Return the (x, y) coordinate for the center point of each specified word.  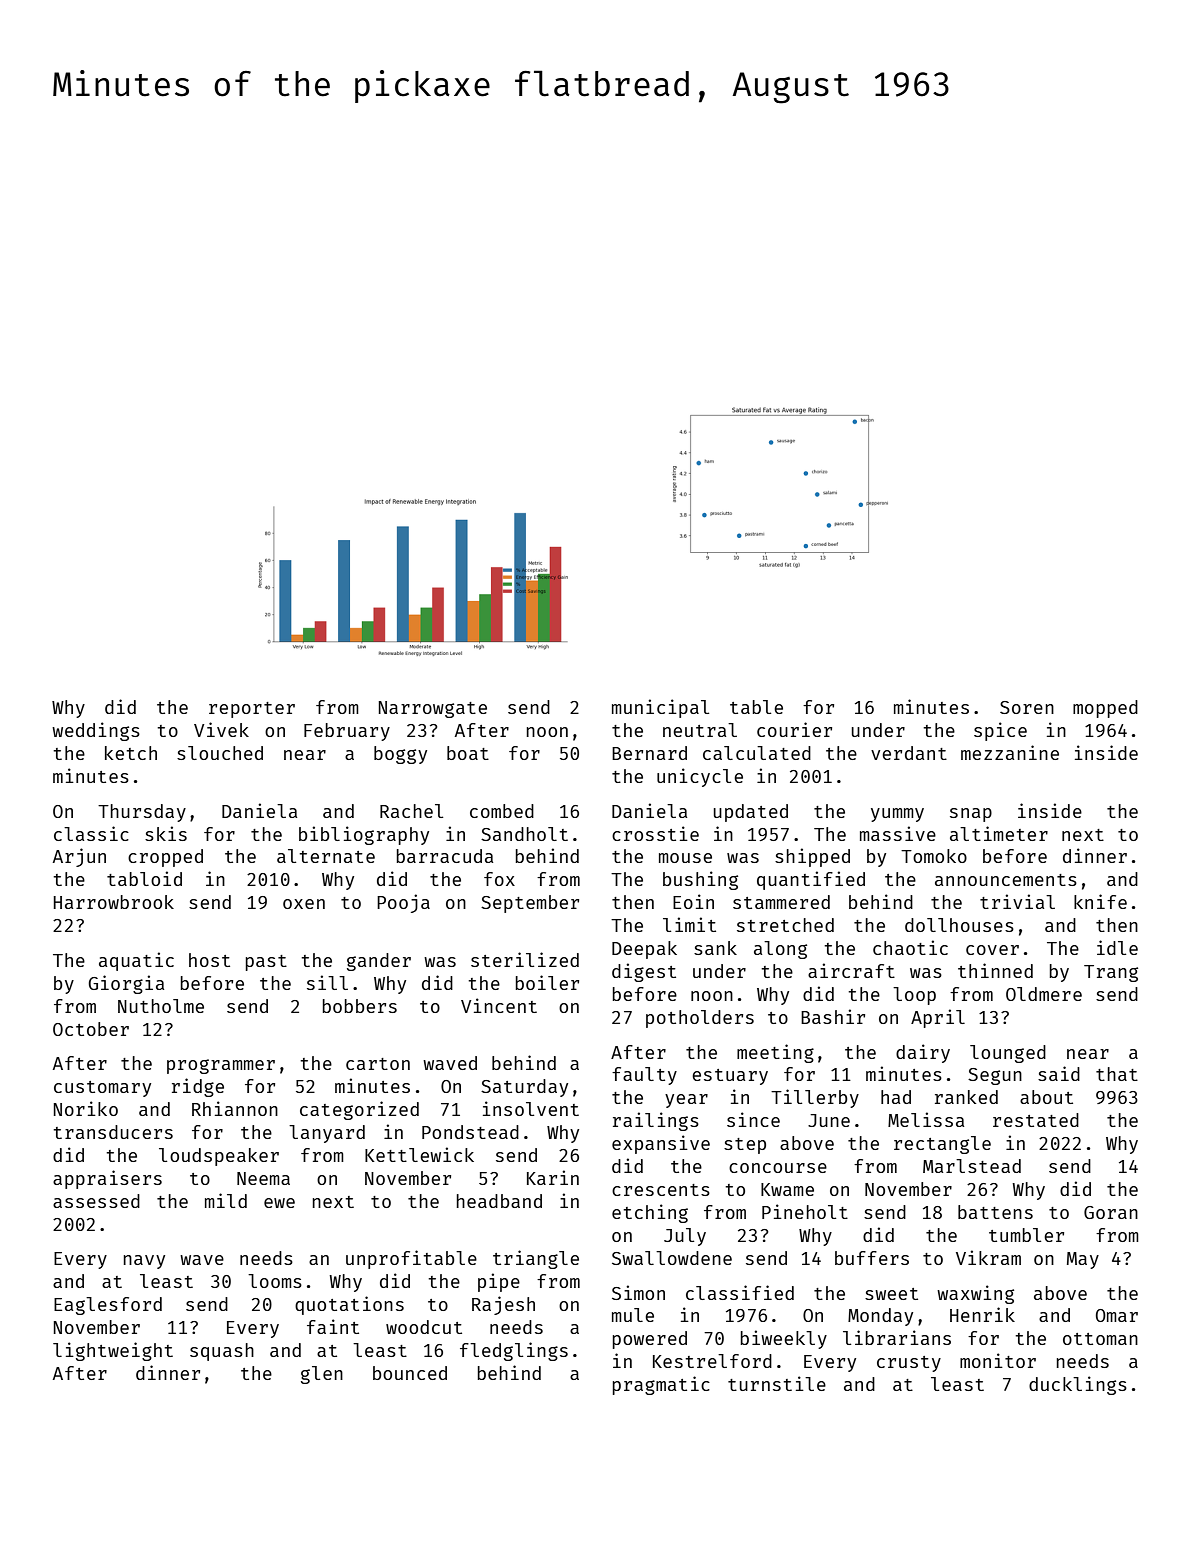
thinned (995, 970)
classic (91, 833)
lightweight (113, 1351)
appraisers (107, 1179)
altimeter (999, 833)
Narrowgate (433, 709)
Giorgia (126, 984)
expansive (661, 1144)
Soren (1027, 707)
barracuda (445, 856)
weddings (96, 731)
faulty (644, 1076)
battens (995, 1212)
